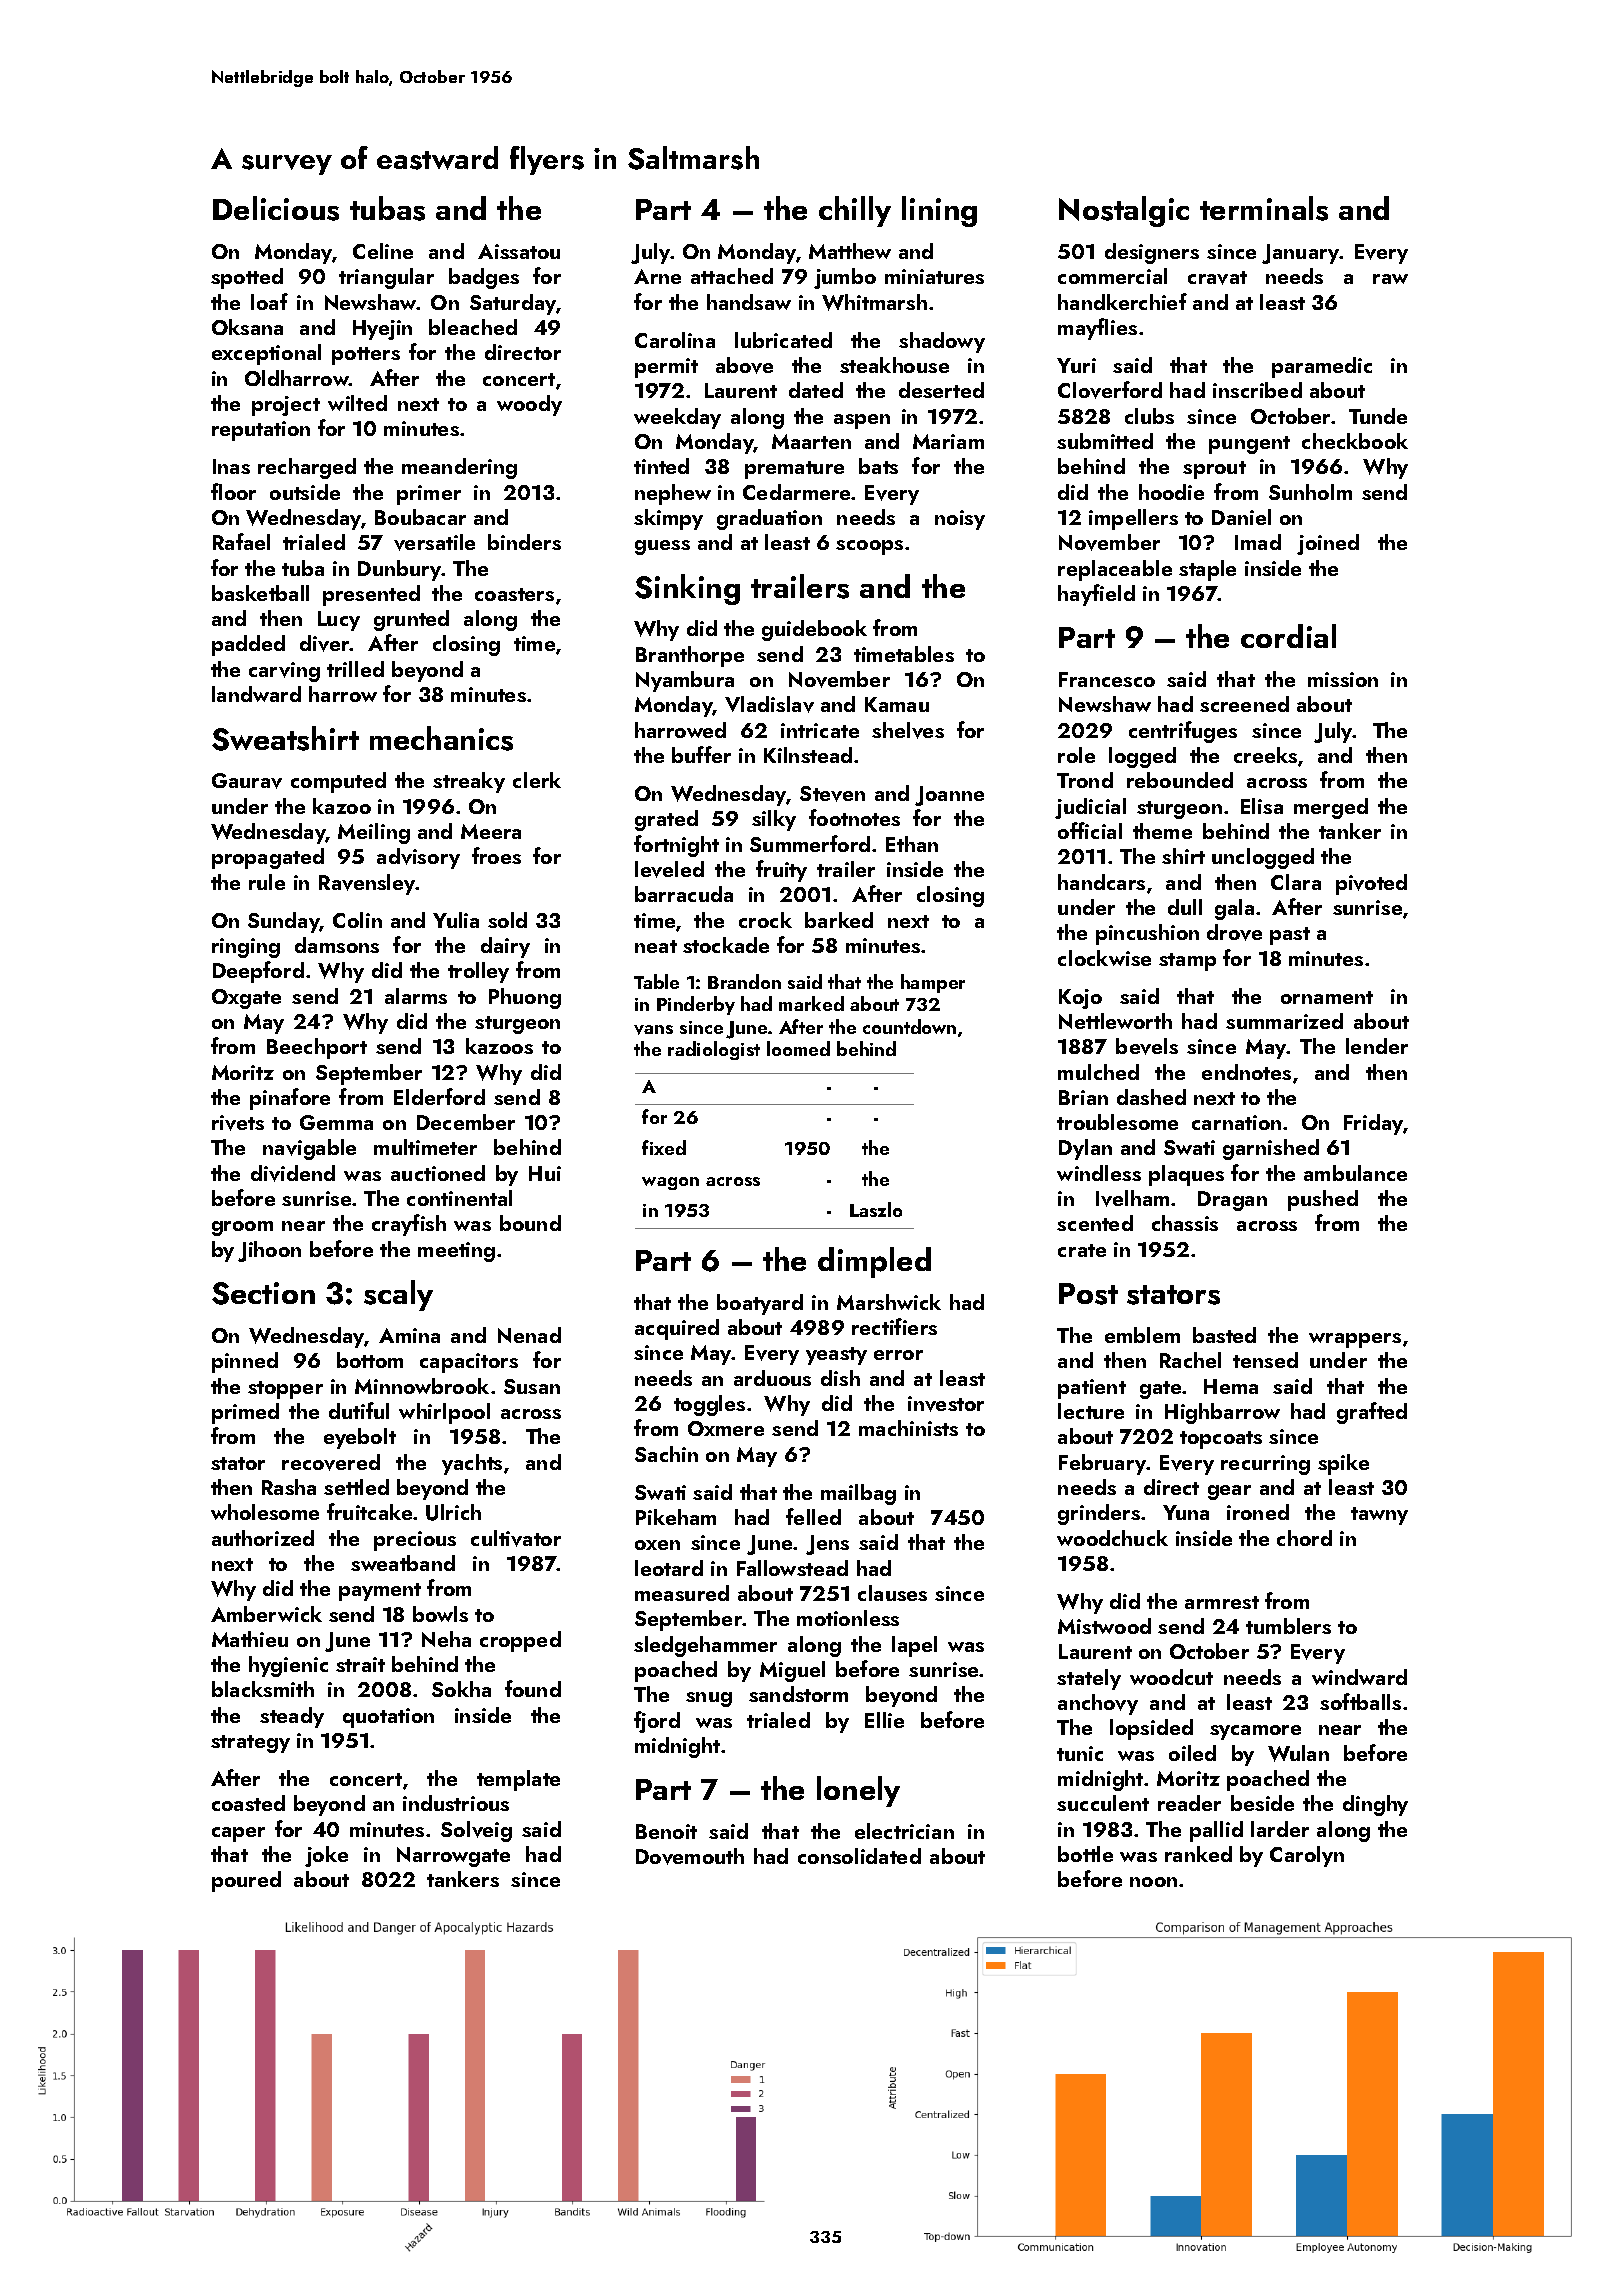  What do you see at coordinates (439, 1096) in the screenshot?
I see `Elderford` at bounding box center [439, 1096].
